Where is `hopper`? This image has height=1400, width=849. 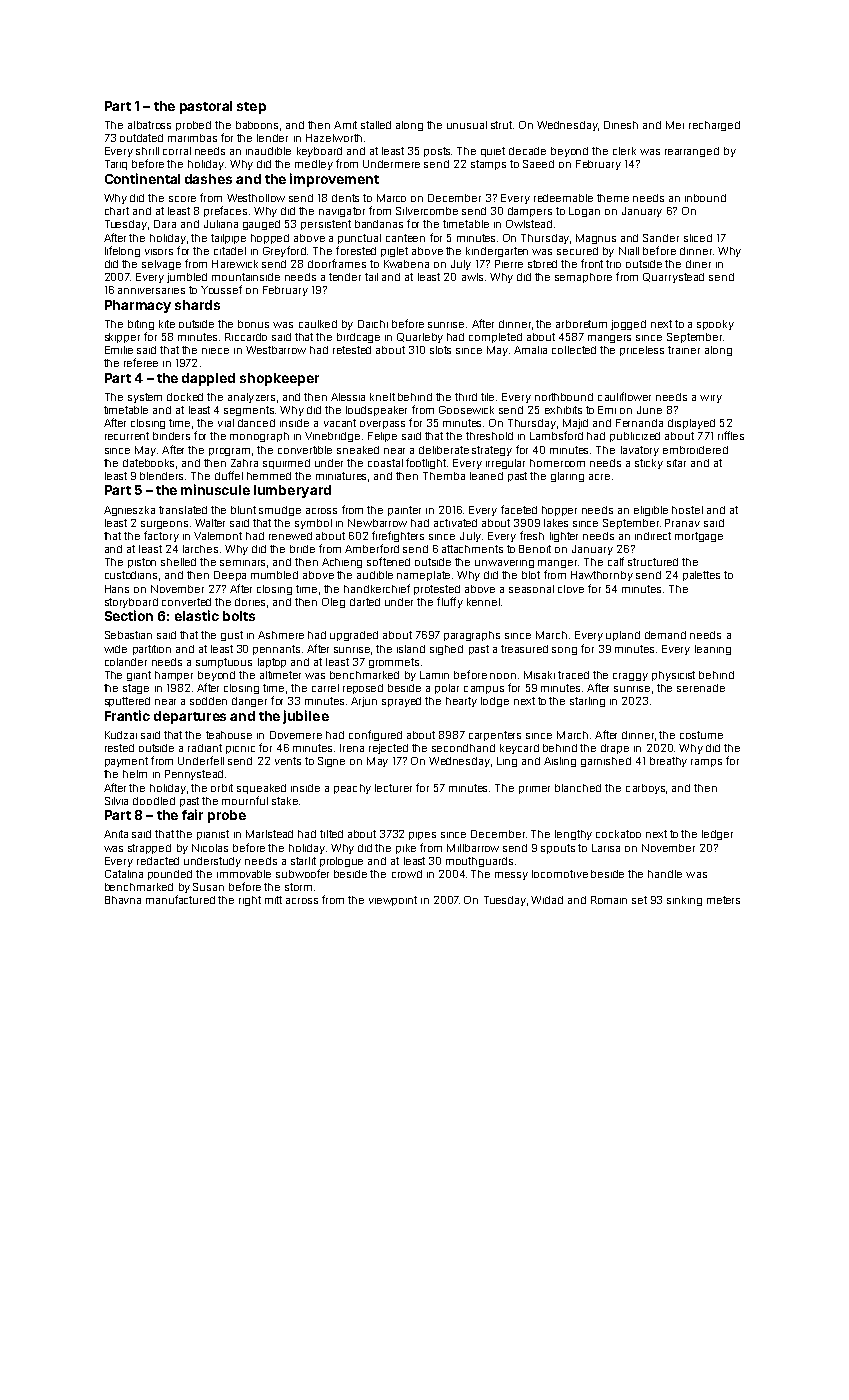
hopper is located at coordinates (559, 511).
